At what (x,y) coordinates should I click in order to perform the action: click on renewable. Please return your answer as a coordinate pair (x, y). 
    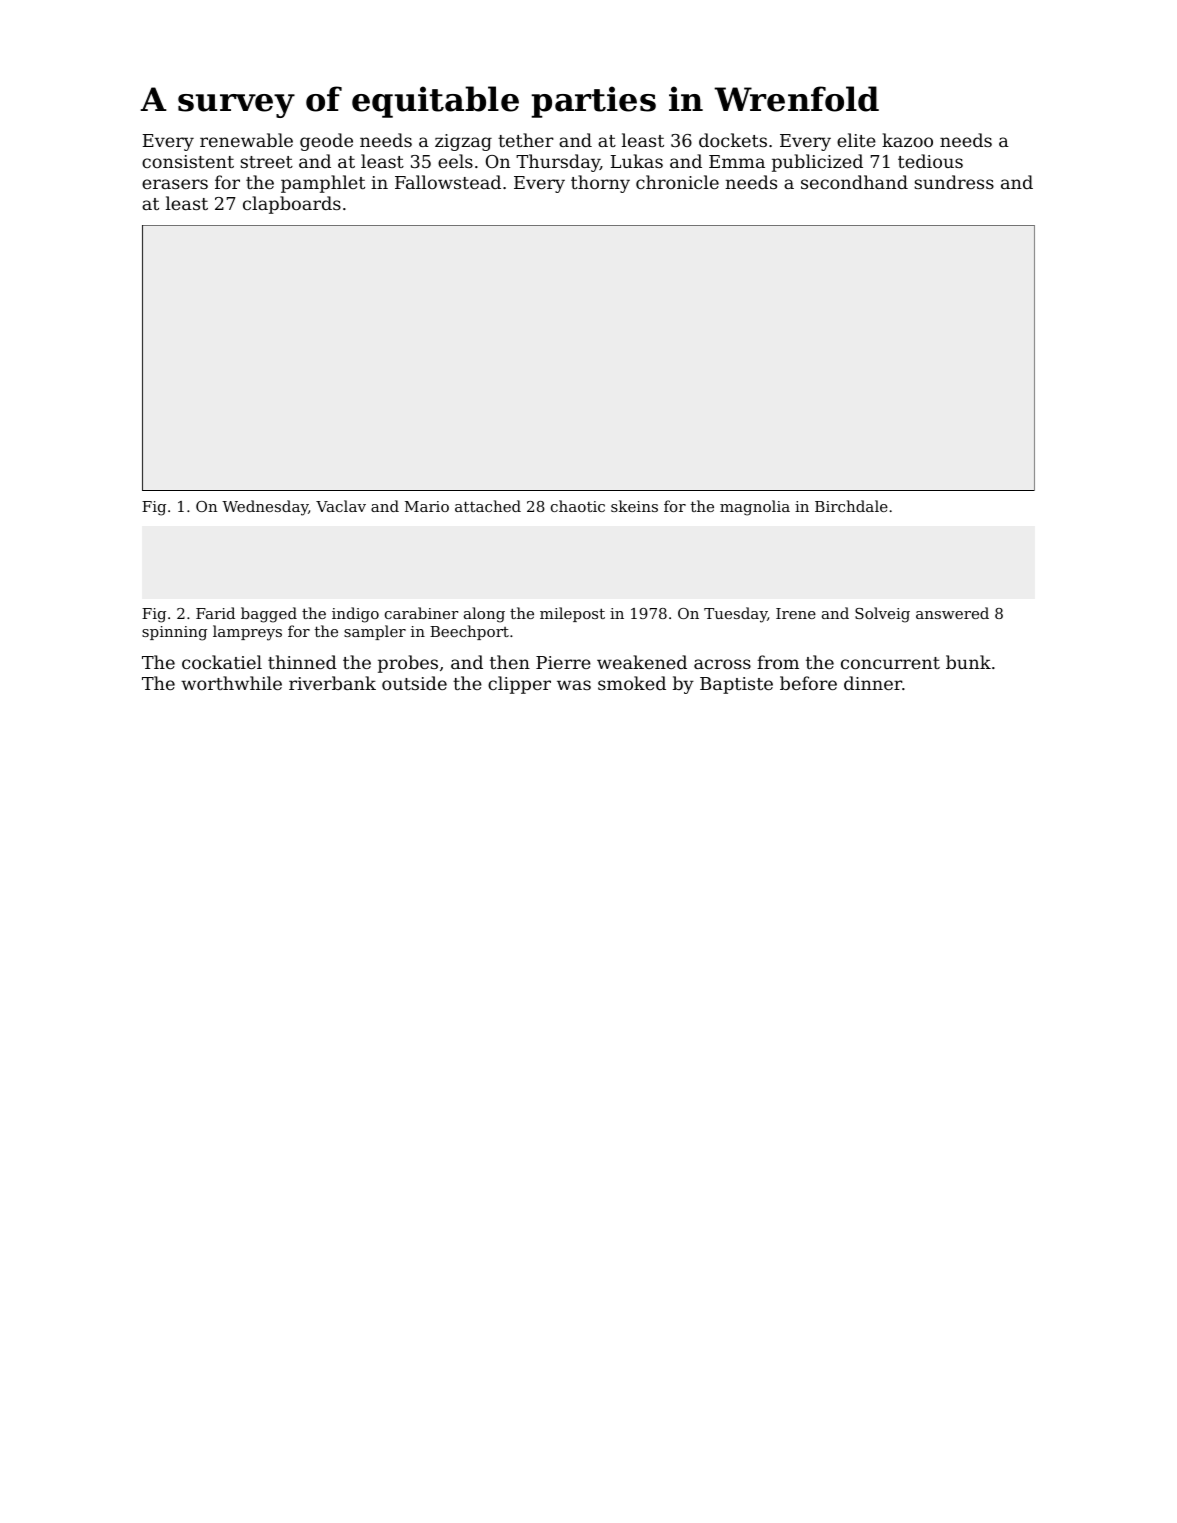
    Looking at the image, I should click on (246, 140).
